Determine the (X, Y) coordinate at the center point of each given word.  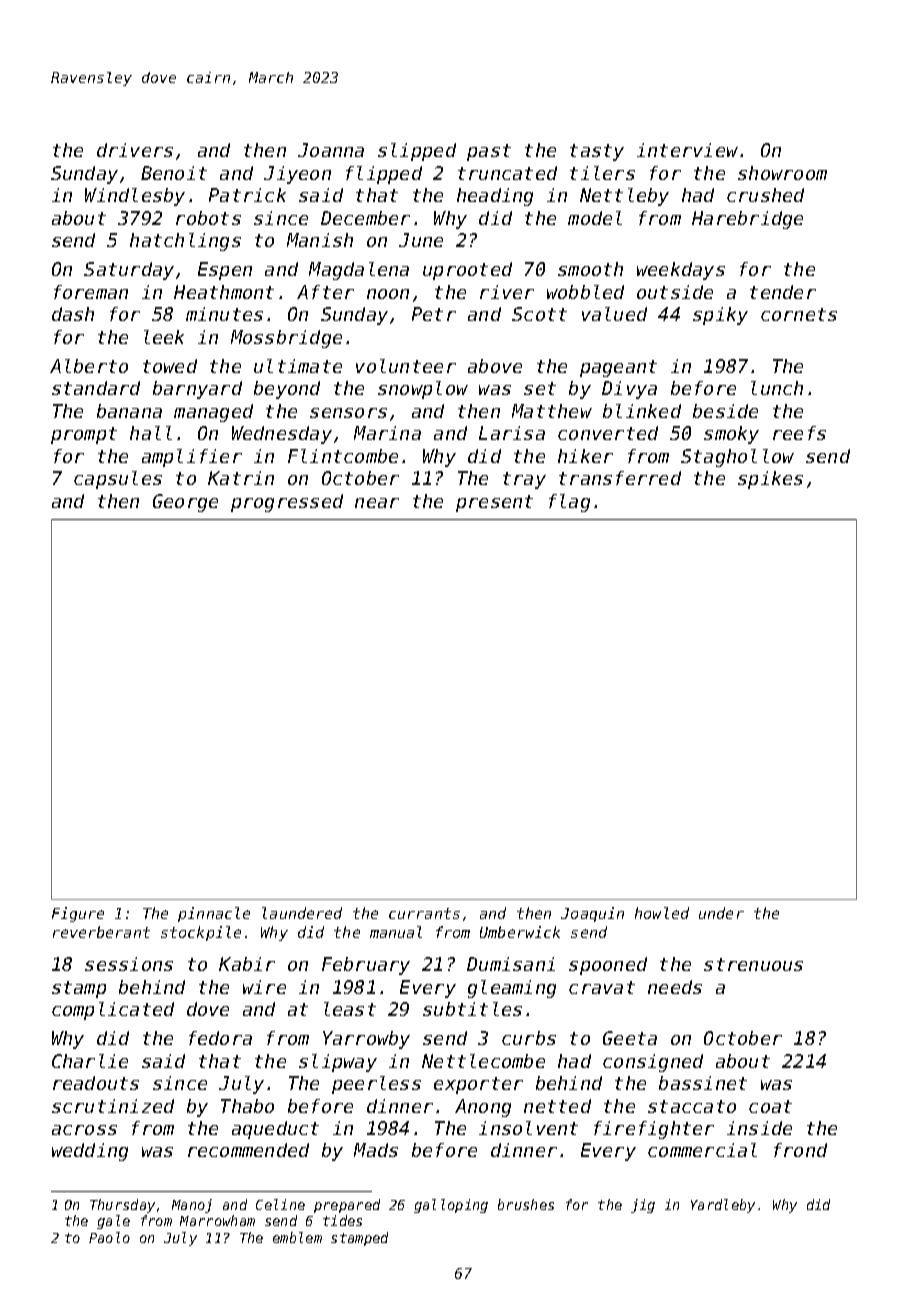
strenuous (753, 964)
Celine (280, 1204)
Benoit (174, 173)
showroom (782, 173)
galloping (451, 1206)
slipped (417, 152)
